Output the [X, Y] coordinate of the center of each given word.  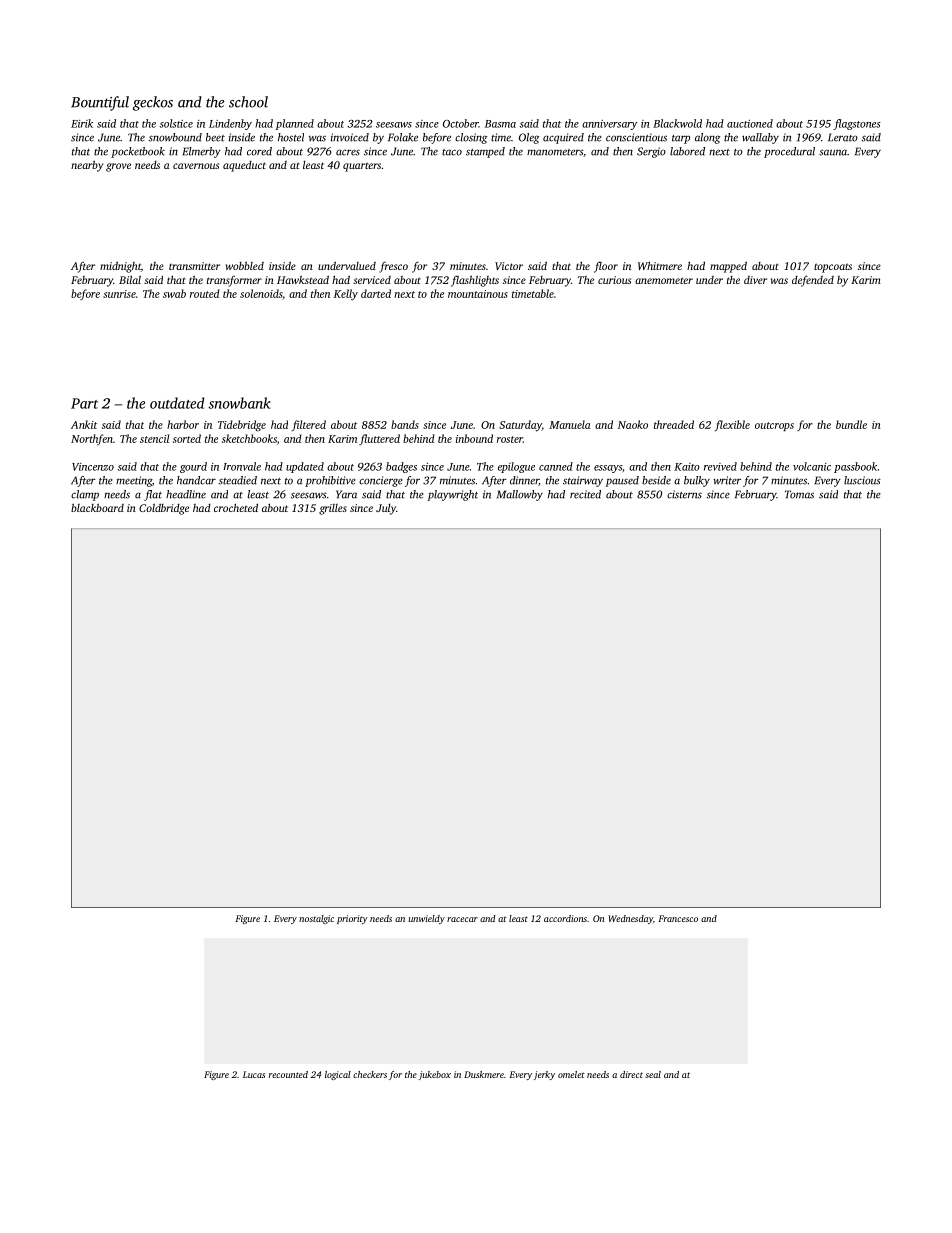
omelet [571, 1074]
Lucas [254, 1074]
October [461, 123]
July [386, 509]
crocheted [236, 507]
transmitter [194, 266]
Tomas [799, 494]
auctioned [750, 123]
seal [653, 1074]
